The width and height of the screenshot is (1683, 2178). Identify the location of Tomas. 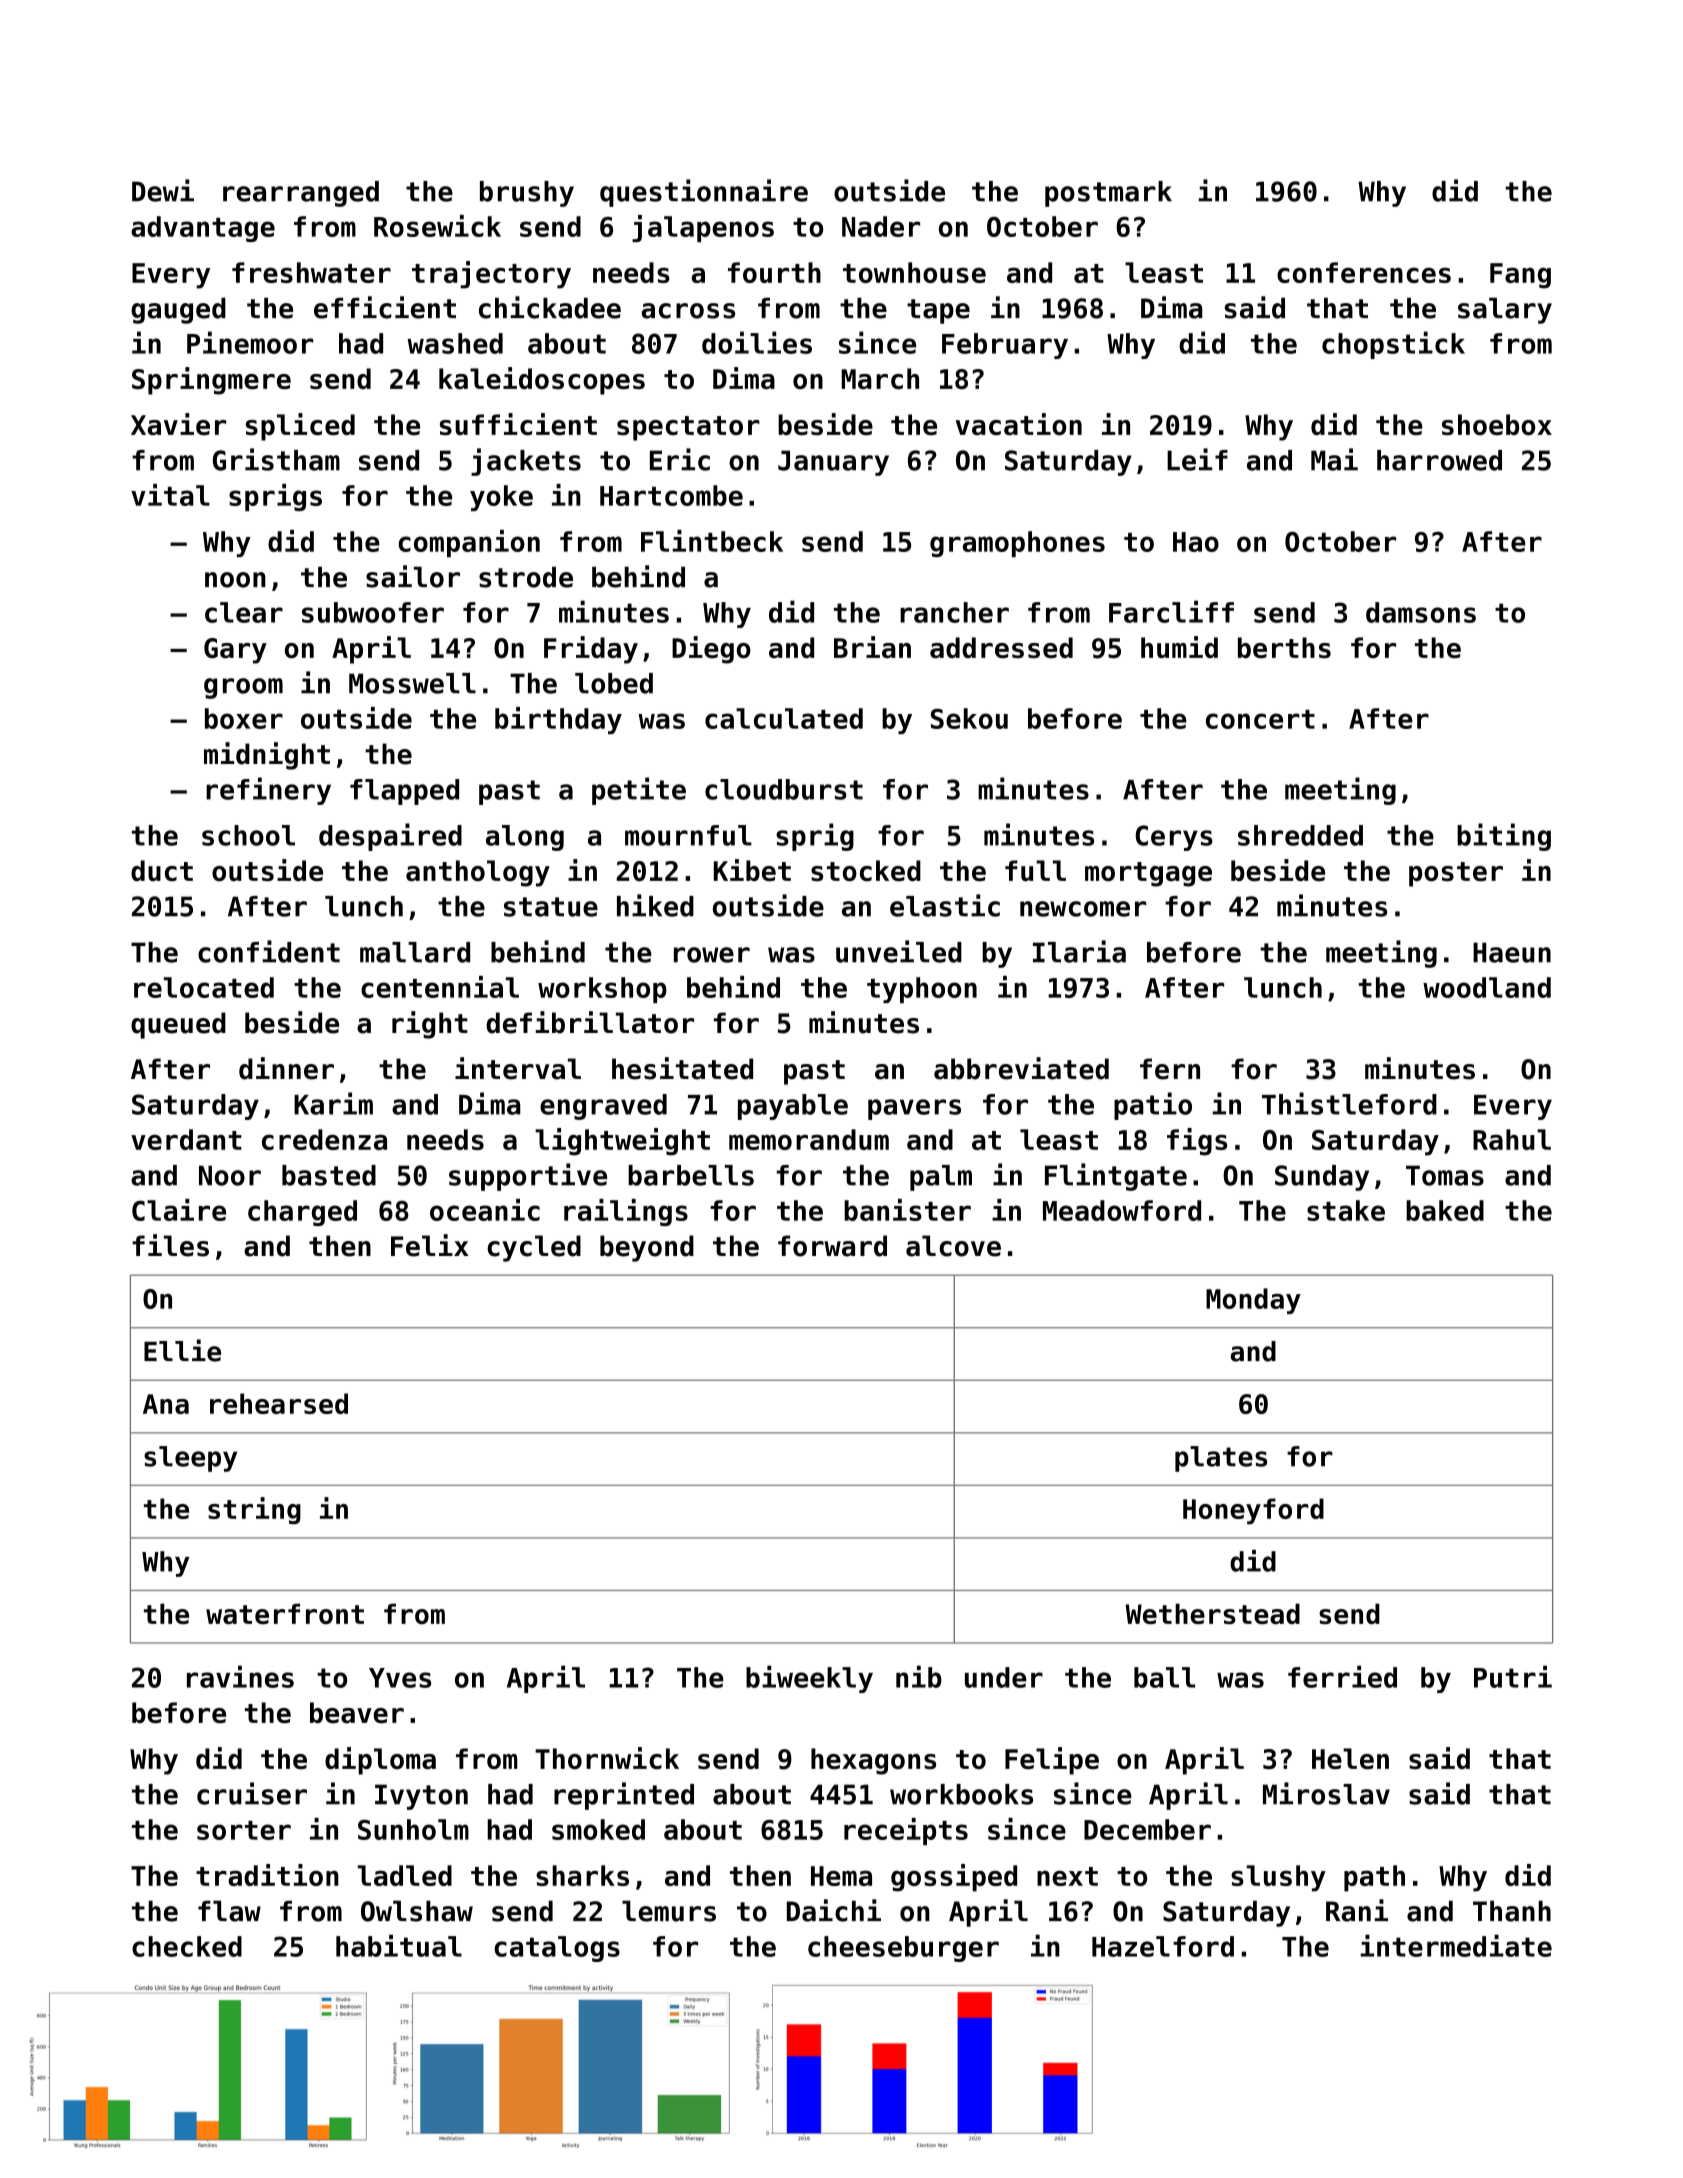
(1445, 1175).
